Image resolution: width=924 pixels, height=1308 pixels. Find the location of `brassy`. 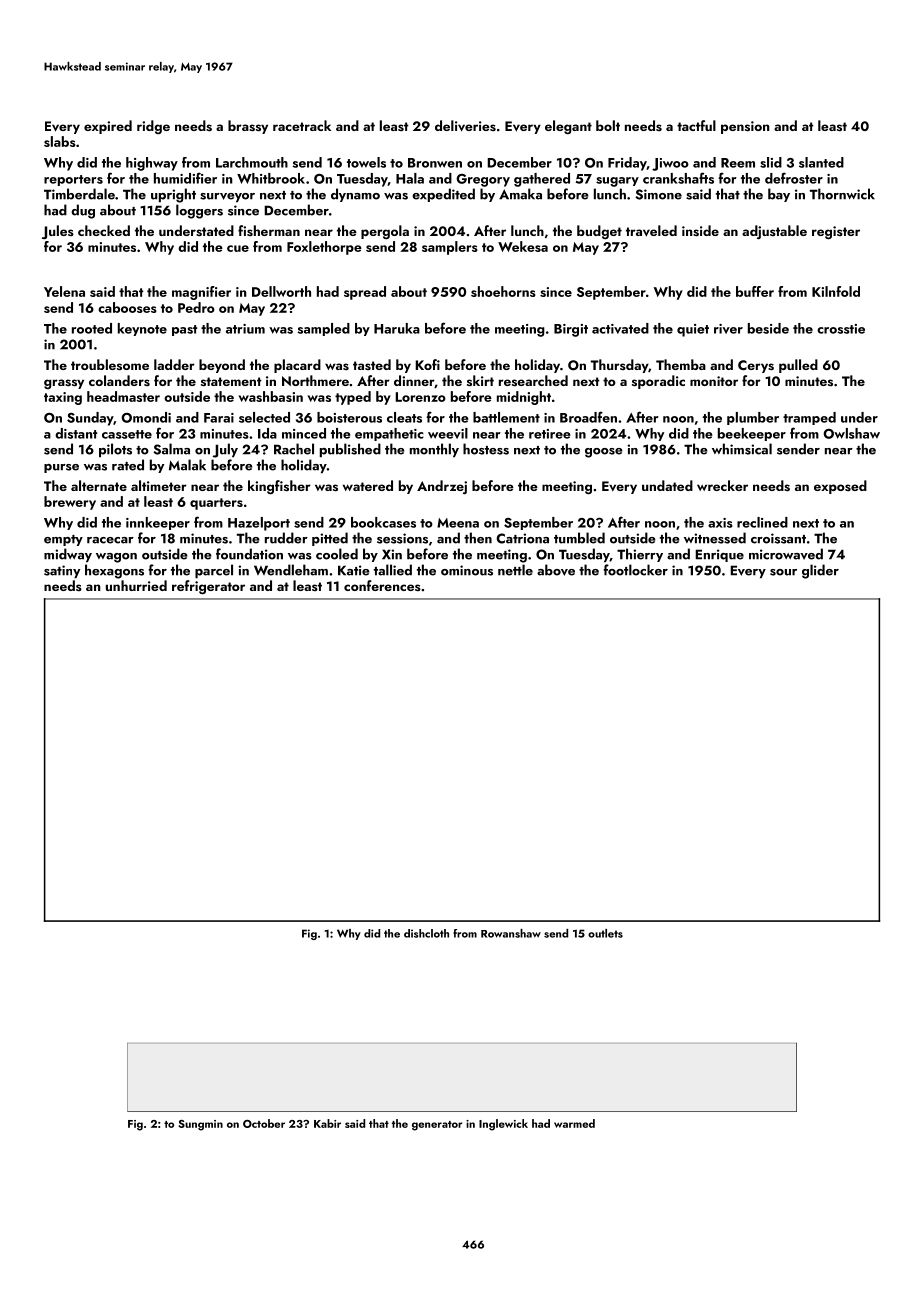

brassy is located at coordinates (248, 127).
